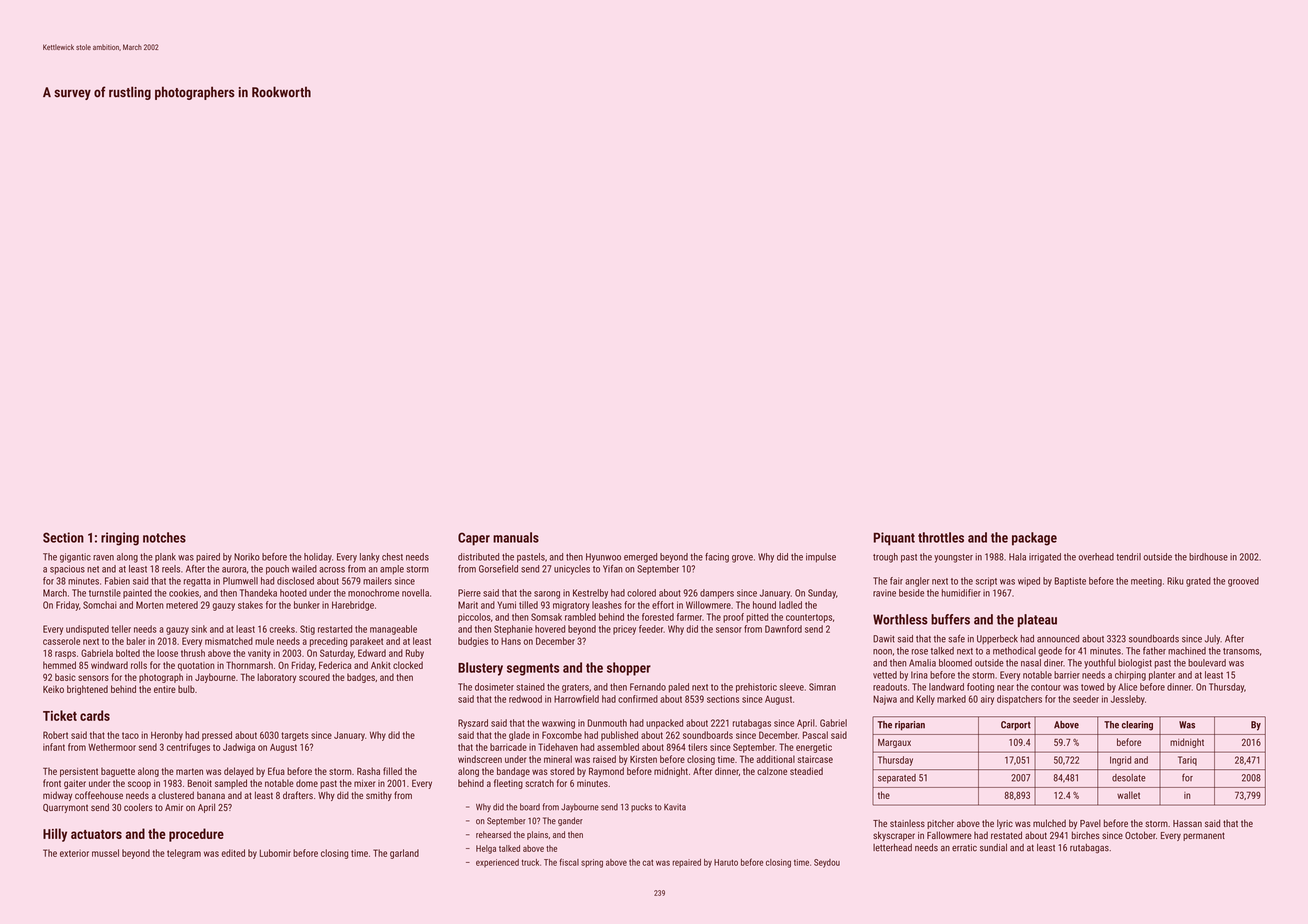 Image resolution: width=1308 pixels, height=924 pixels. I want to click on permanent, so click(1204, 836).
